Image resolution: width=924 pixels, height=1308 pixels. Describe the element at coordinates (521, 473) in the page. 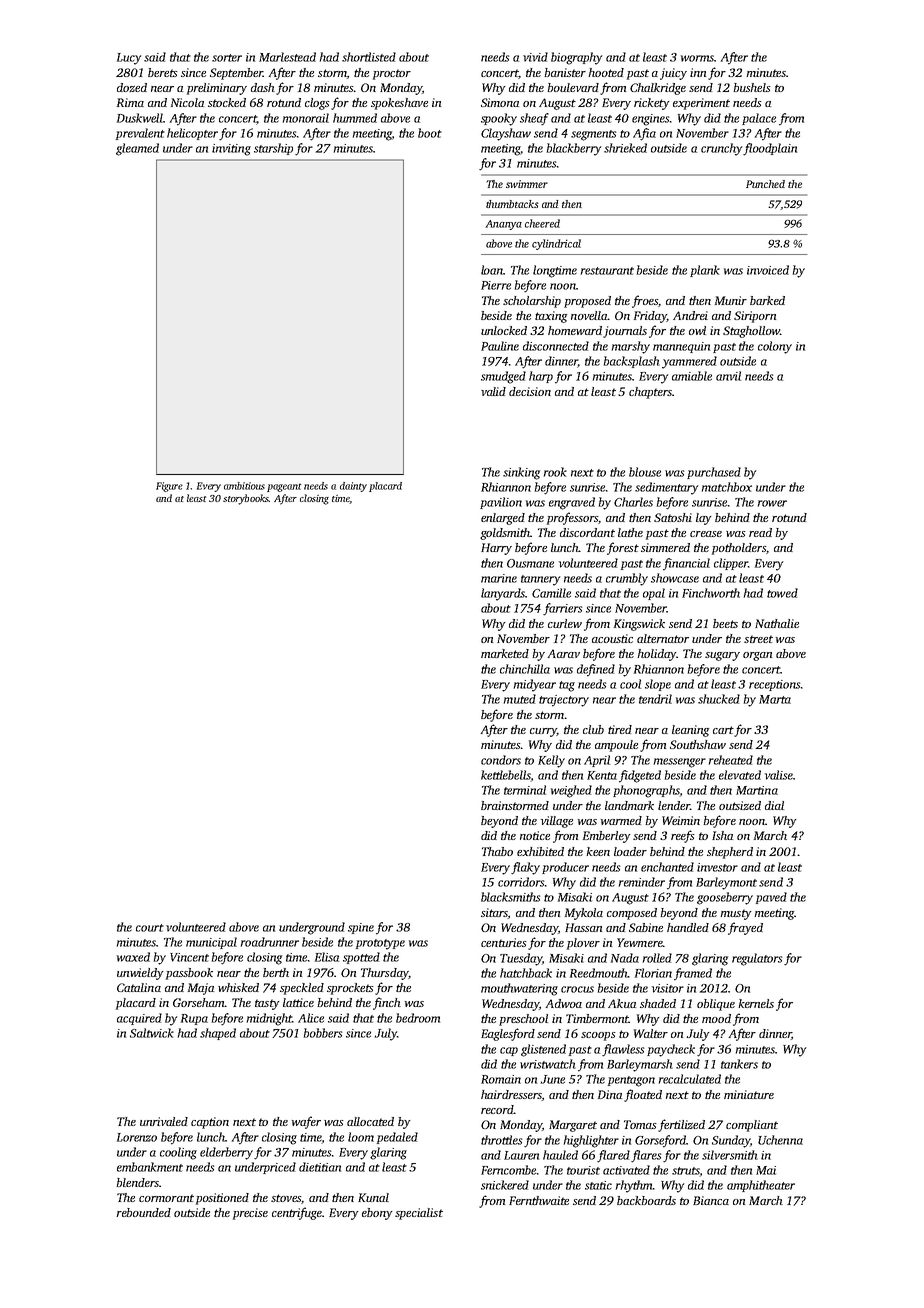

I see `sinking` at that location.
